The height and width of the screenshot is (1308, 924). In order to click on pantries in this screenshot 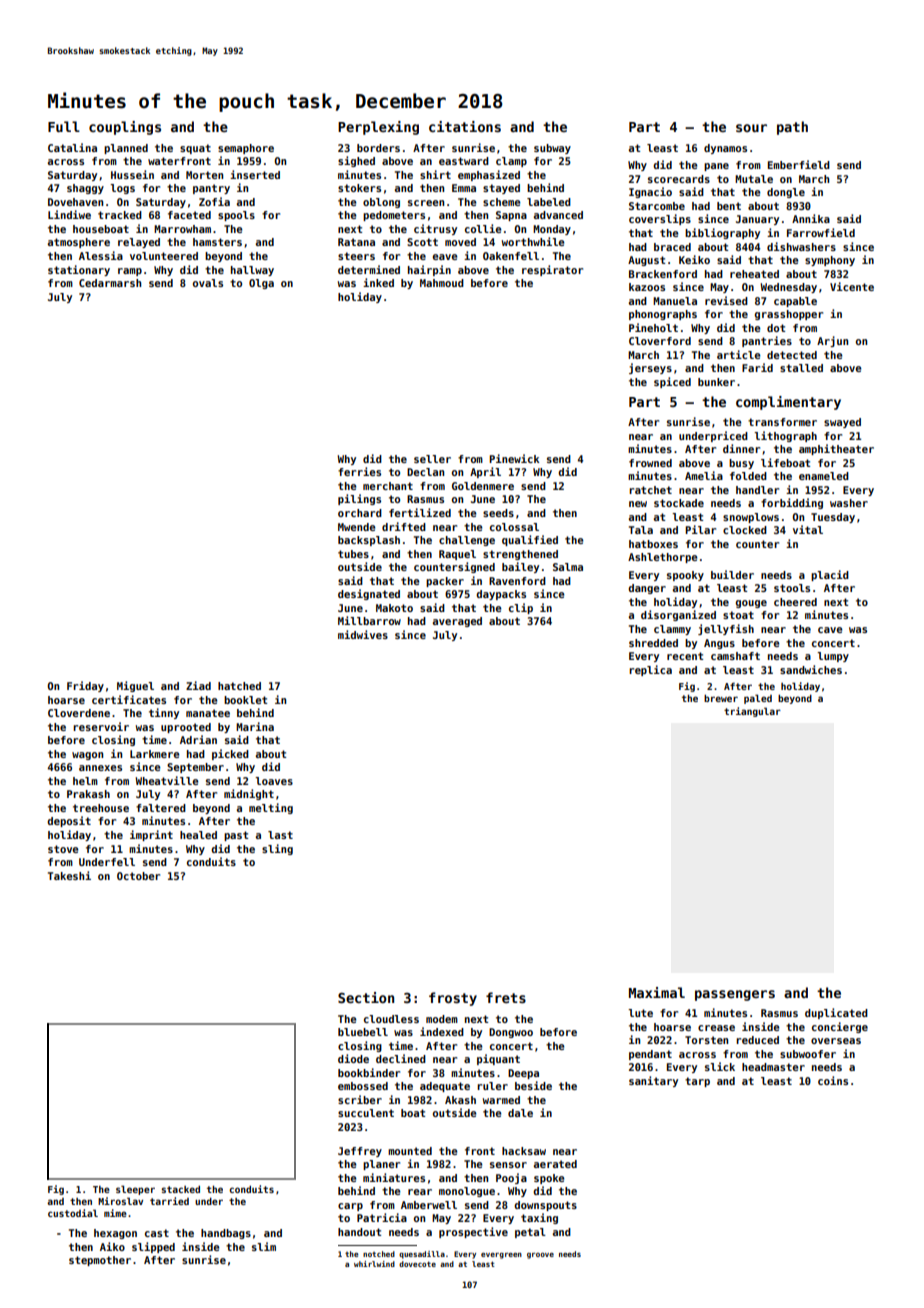, I will do `click(767, 341)`.
